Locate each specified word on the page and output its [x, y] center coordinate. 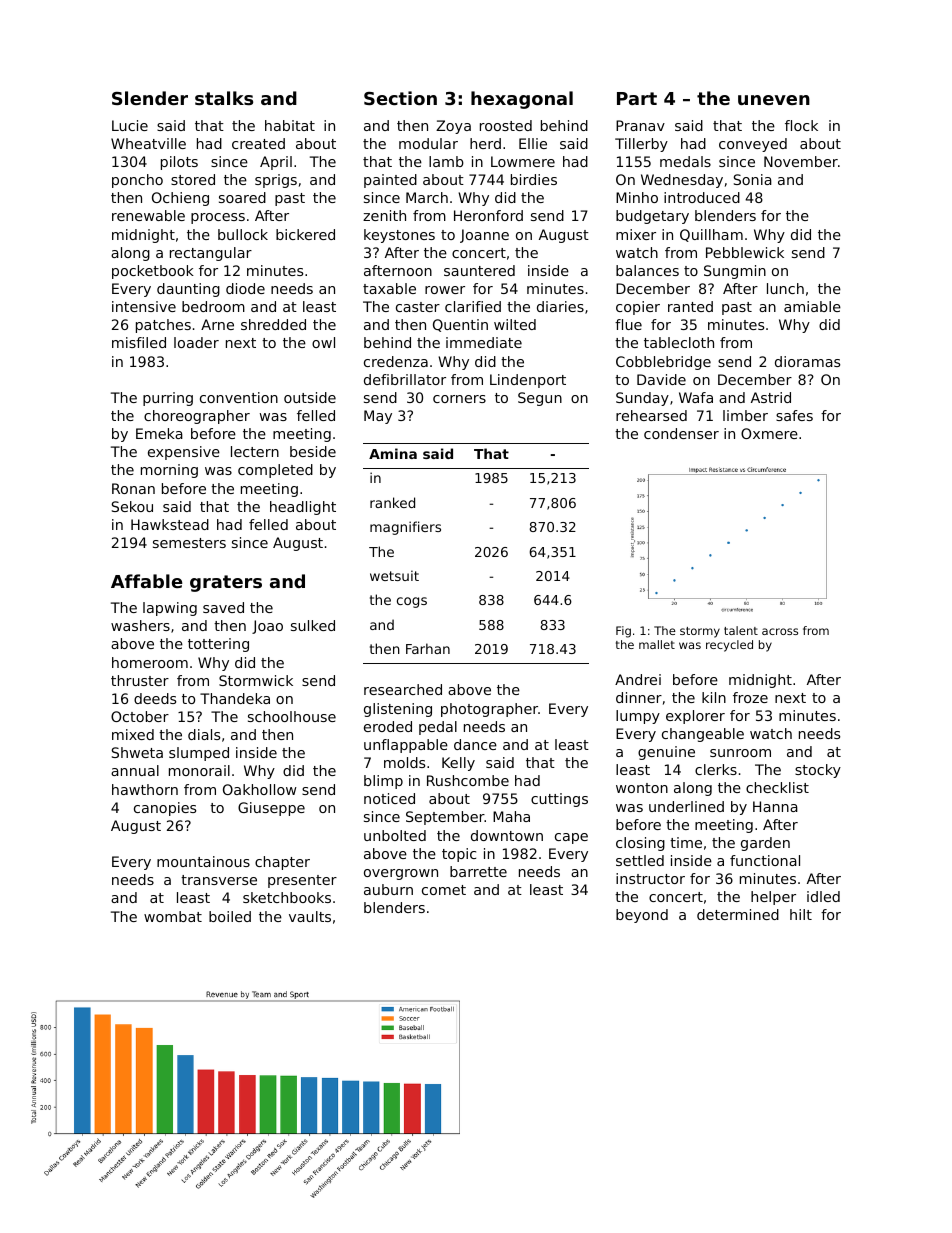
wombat [173, 916]
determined [738, 914]
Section [400, 98]
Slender [150, 98]
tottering [218, 645]
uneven [774, 100]
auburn [388, 889]
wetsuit [394, 575]
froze [750, 697]
